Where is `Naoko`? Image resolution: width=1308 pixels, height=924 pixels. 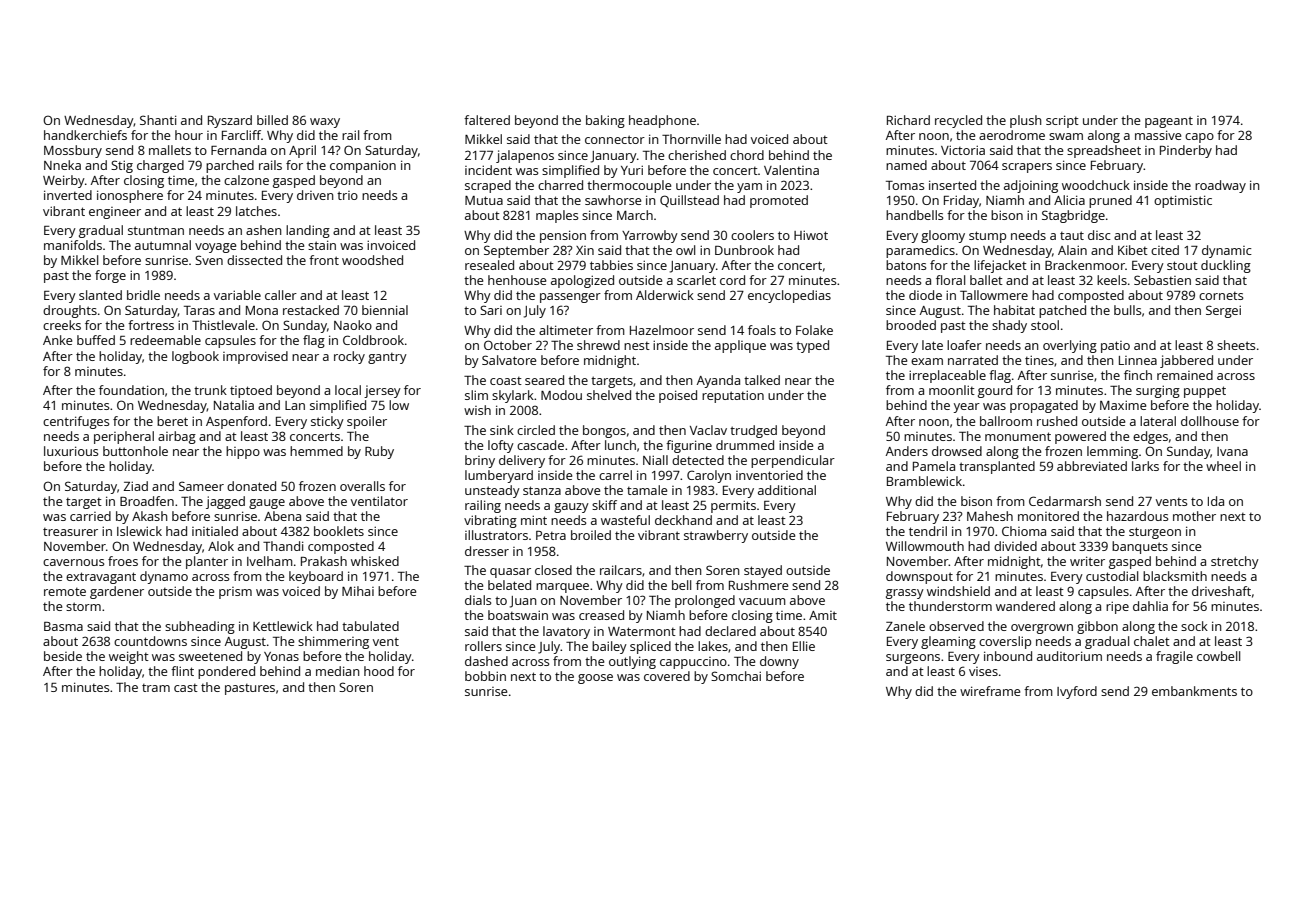 Naoko is located at coordinates (353, 325).
